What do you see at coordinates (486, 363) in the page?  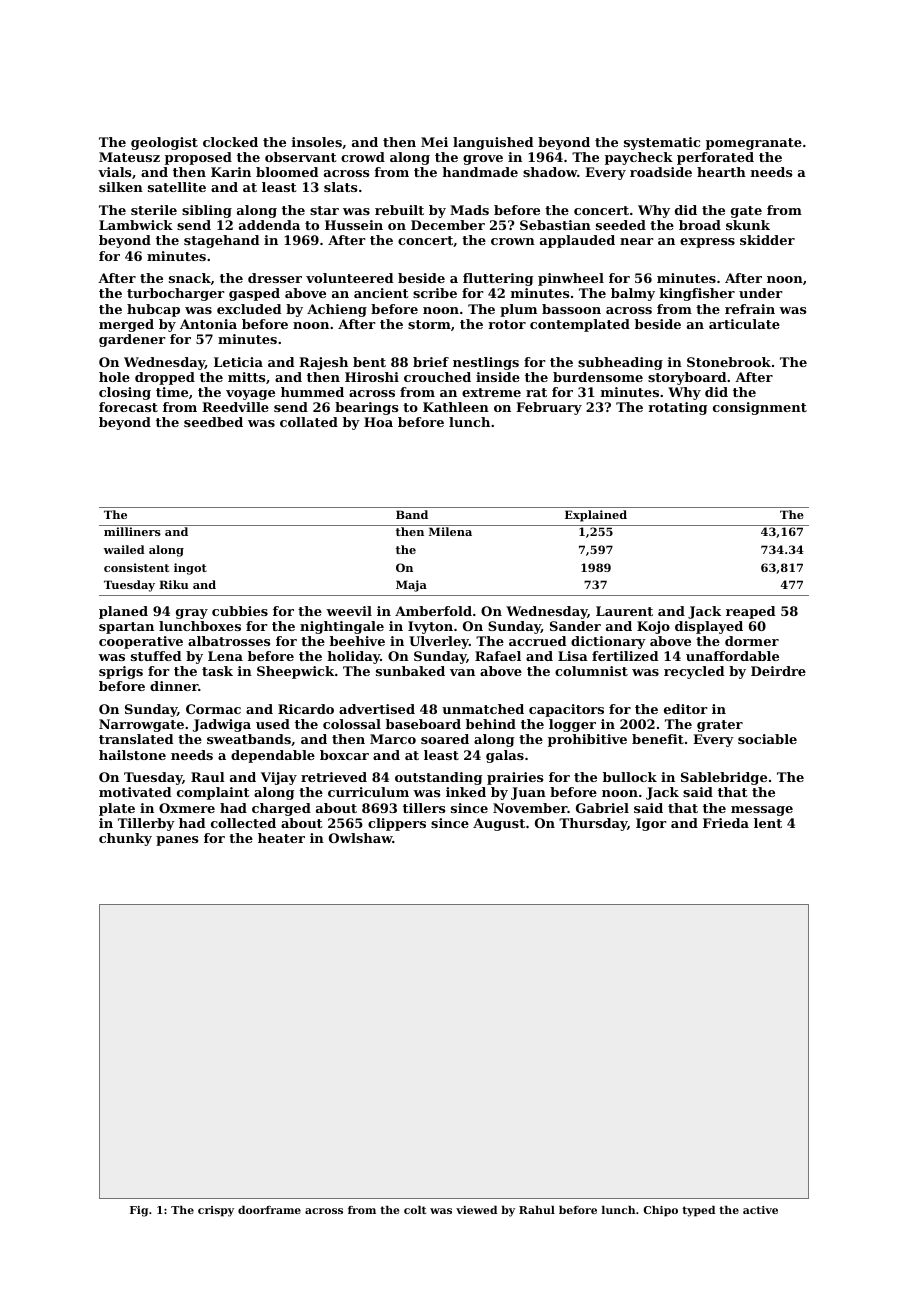 I see `nestlings` at bounding box center [486, 363].
